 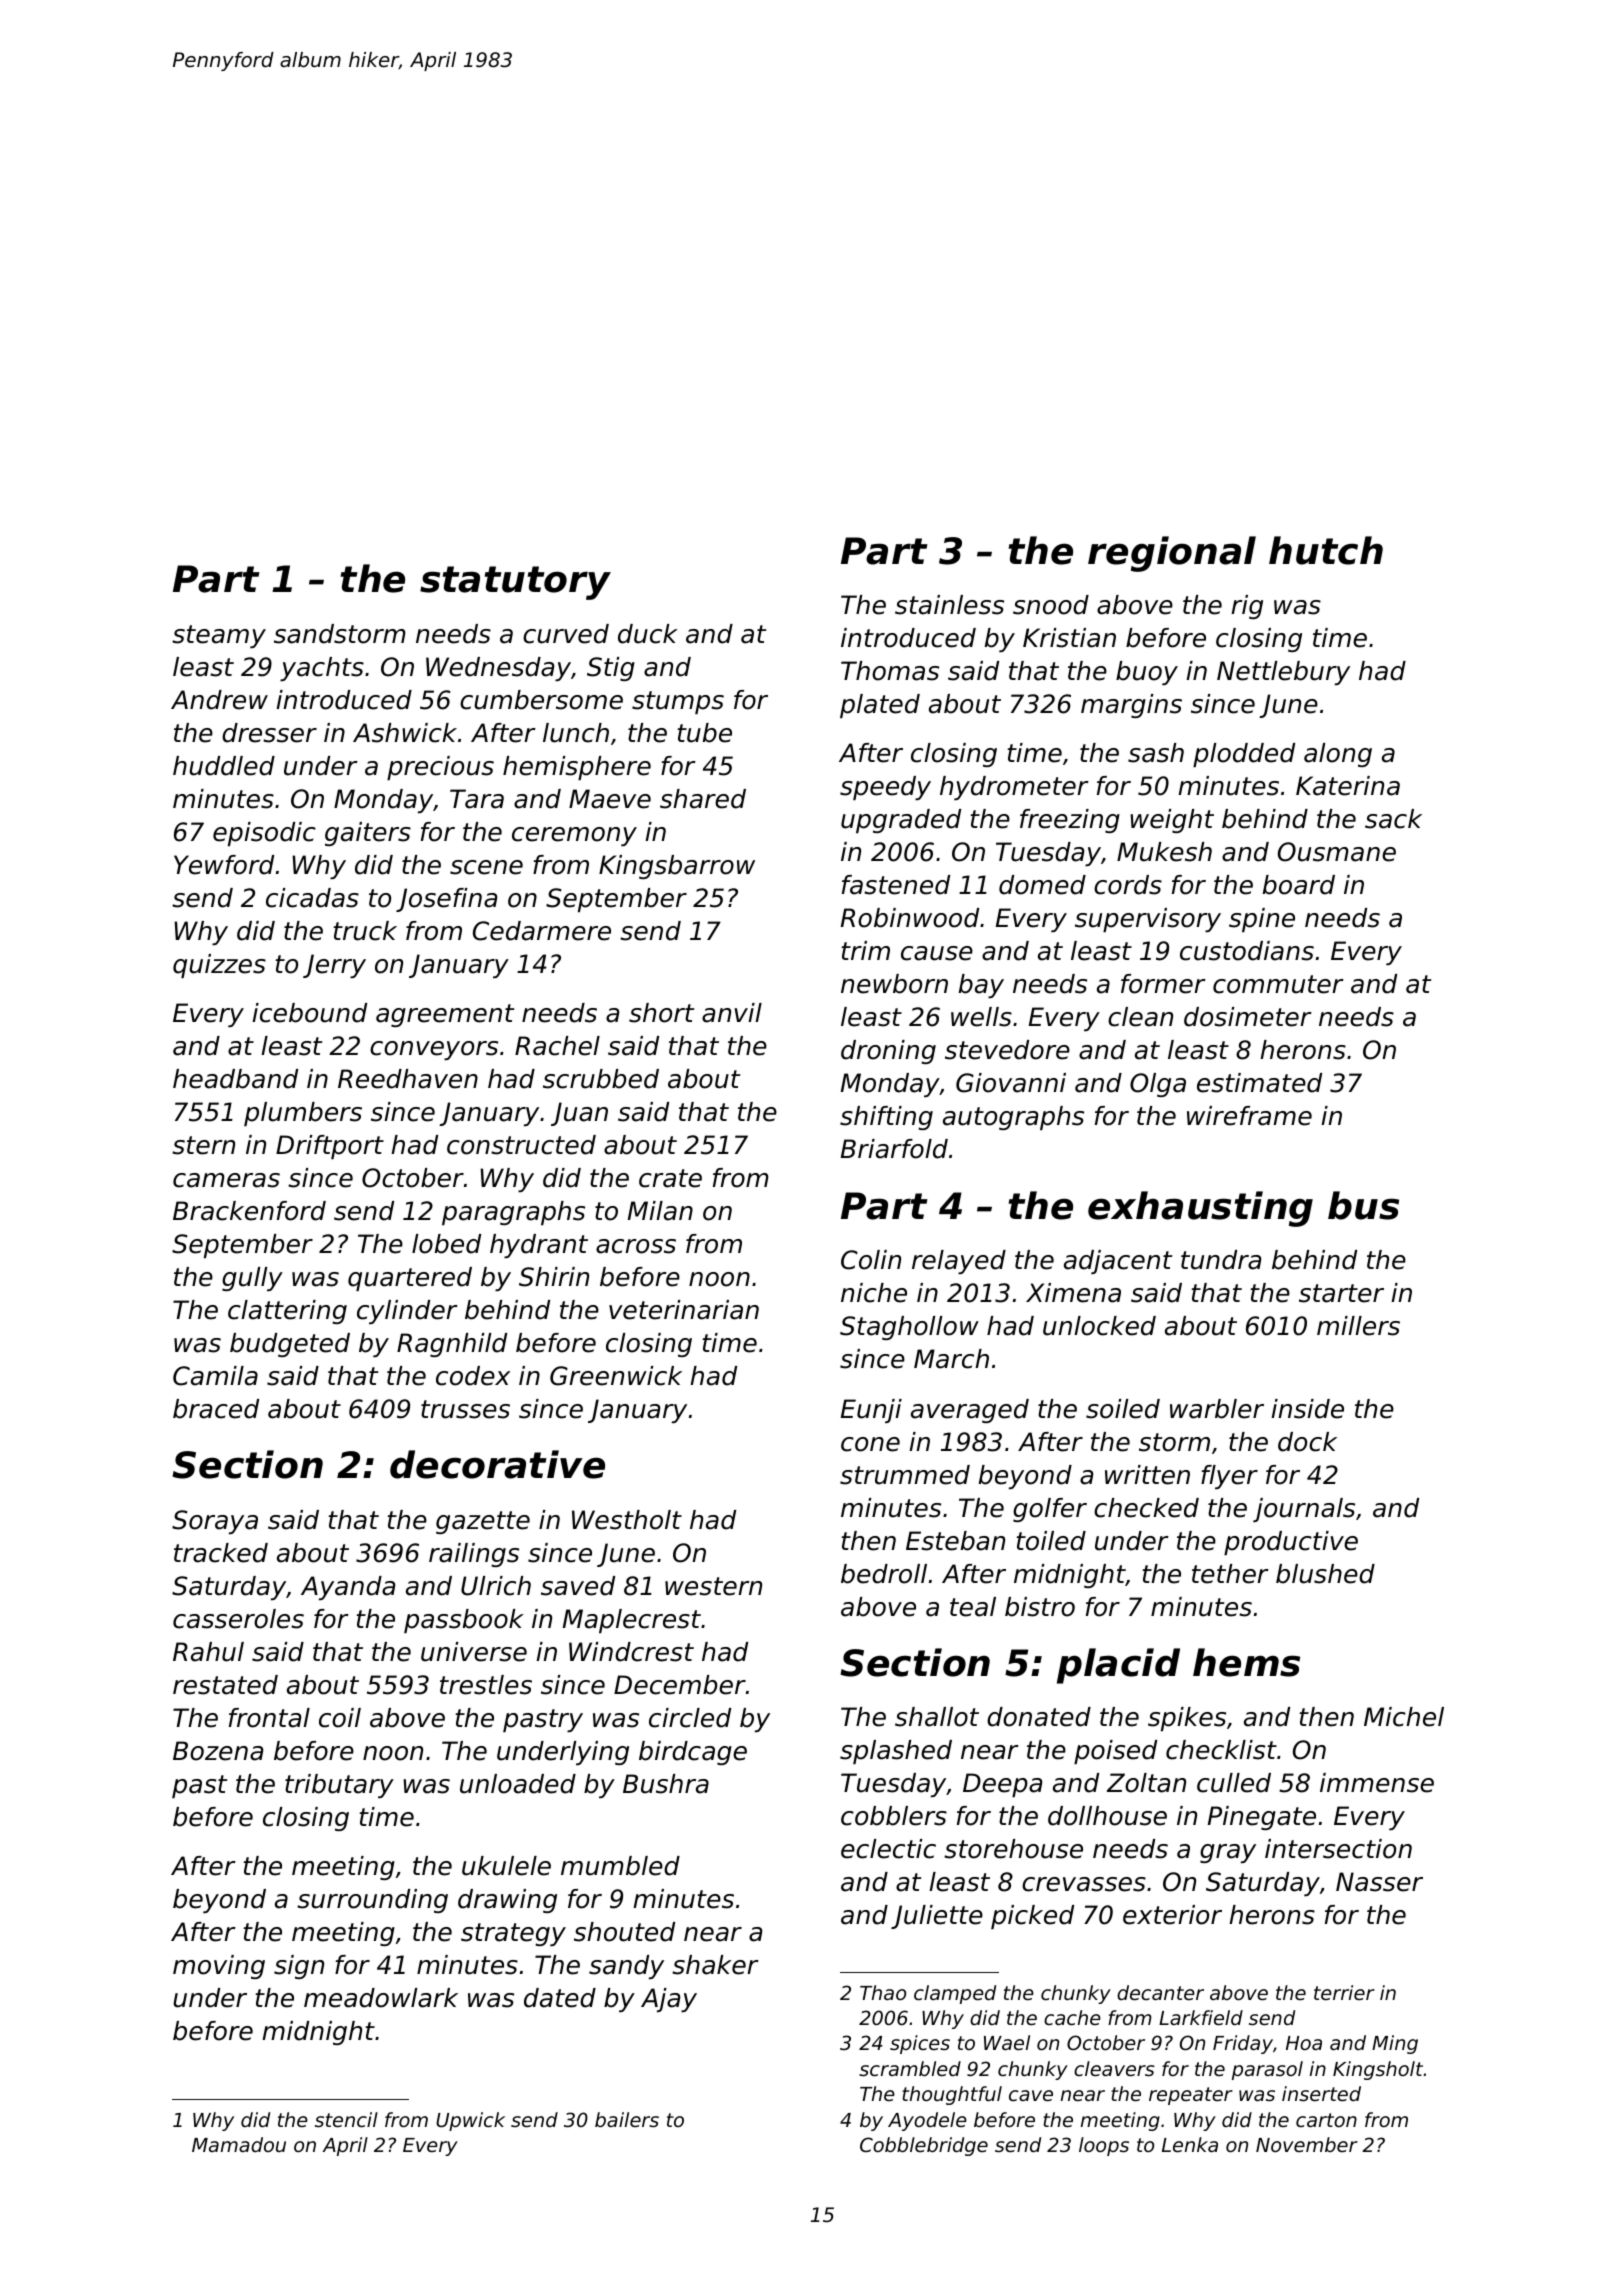 I want to click on plated, so click(x=880, y=706).
